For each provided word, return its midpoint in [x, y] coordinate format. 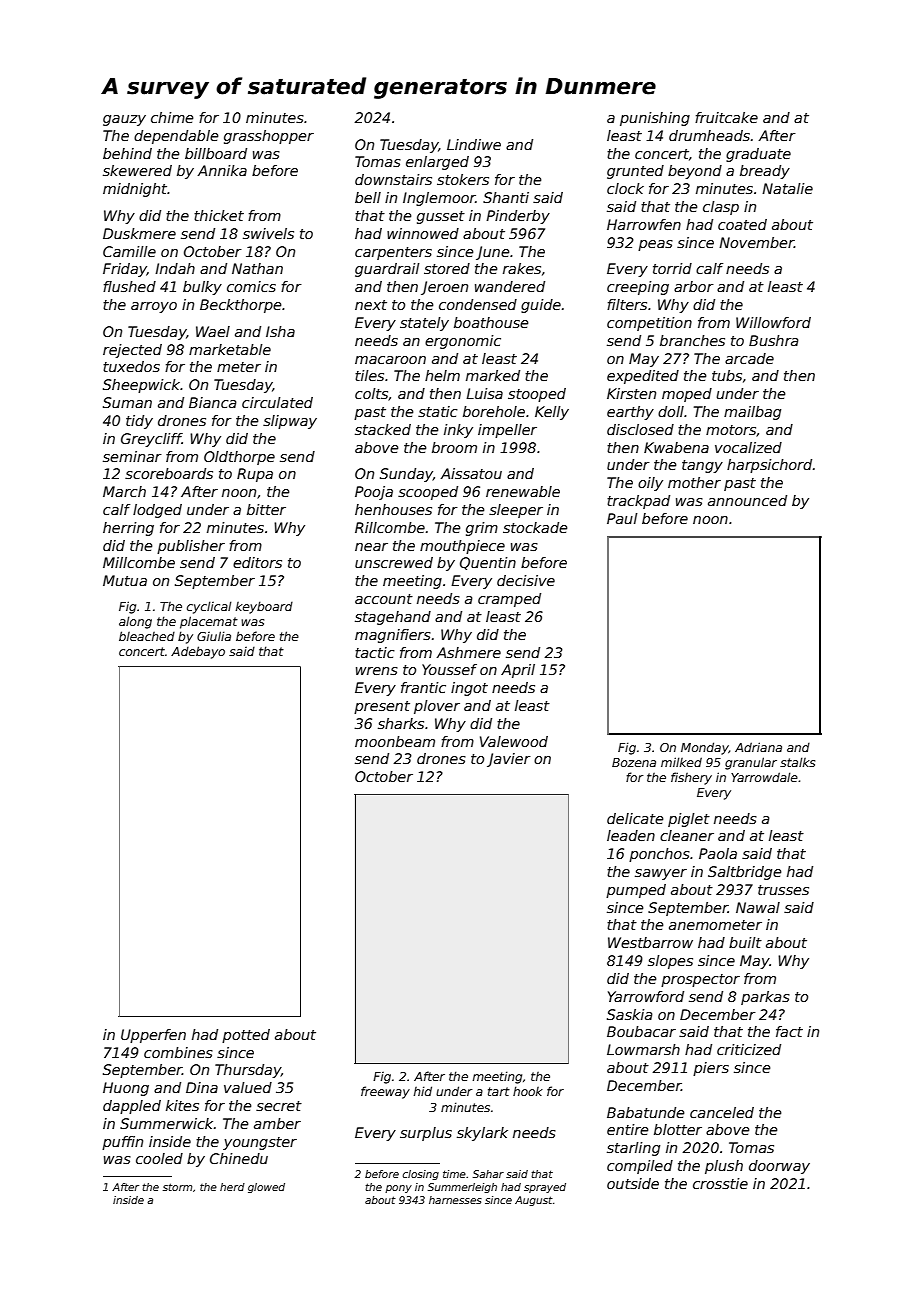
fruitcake [726, 117]
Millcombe [139, 562]
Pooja [374, 493]
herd [232, 1187]
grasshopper [269, 137]
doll [671, 411]
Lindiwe [474, 144]
